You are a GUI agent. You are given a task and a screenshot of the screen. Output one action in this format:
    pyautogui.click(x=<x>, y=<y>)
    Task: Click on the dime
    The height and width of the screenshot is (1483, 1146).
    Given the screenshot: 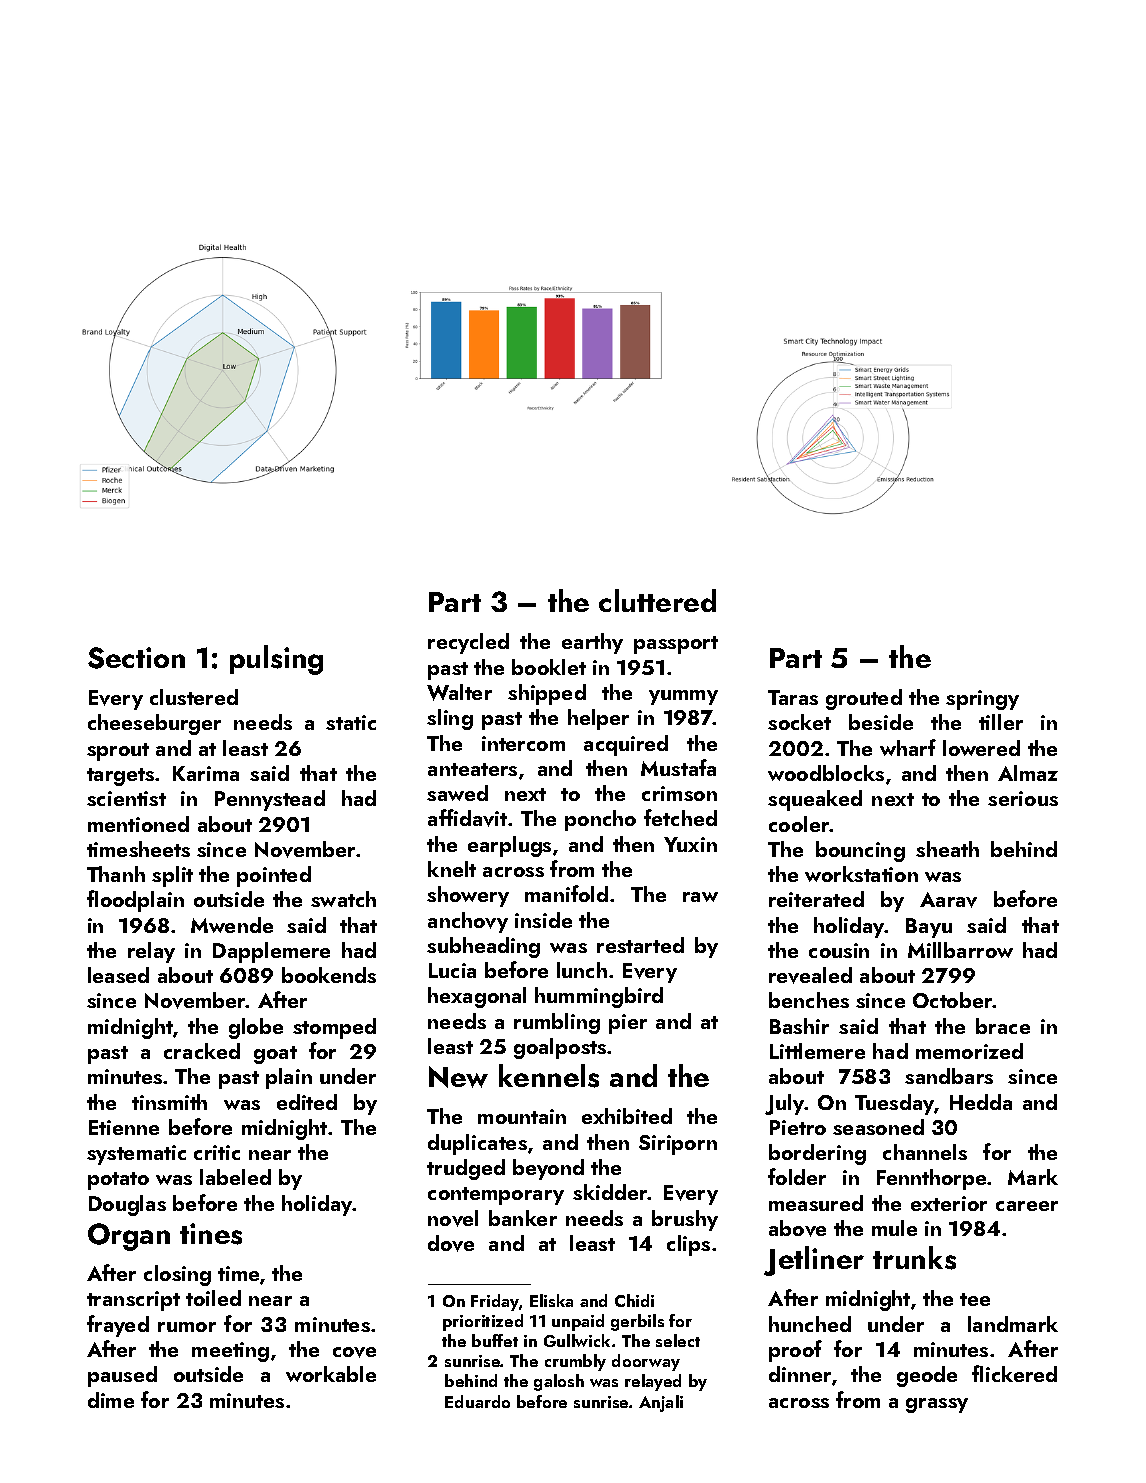 What is the action you would take?
    pyautogui.click(x=111, y=1400)
